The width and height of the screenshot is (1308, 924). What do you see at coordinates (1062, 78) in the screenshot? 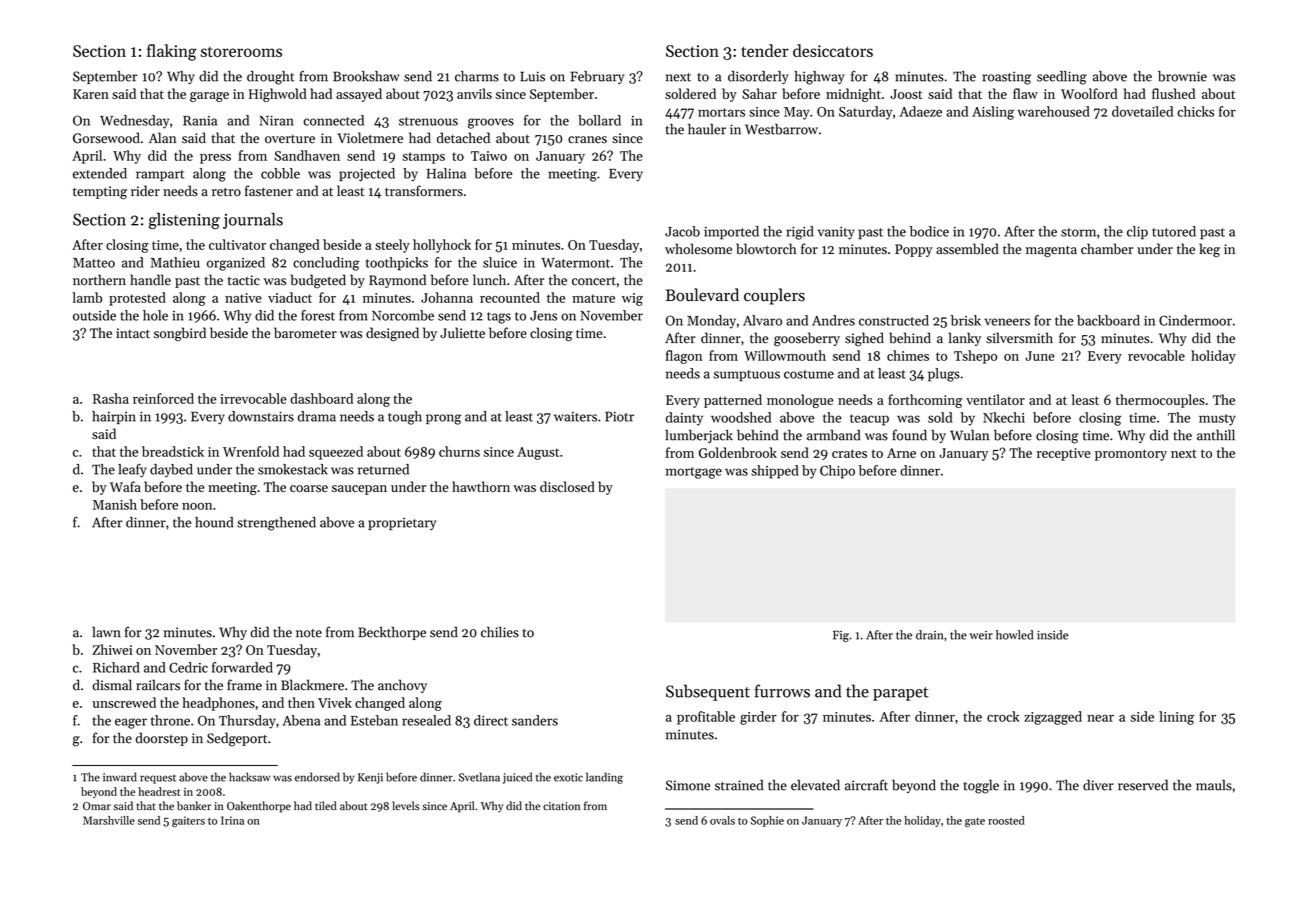
I see `seedling` at bounding box center [1062, 78].
